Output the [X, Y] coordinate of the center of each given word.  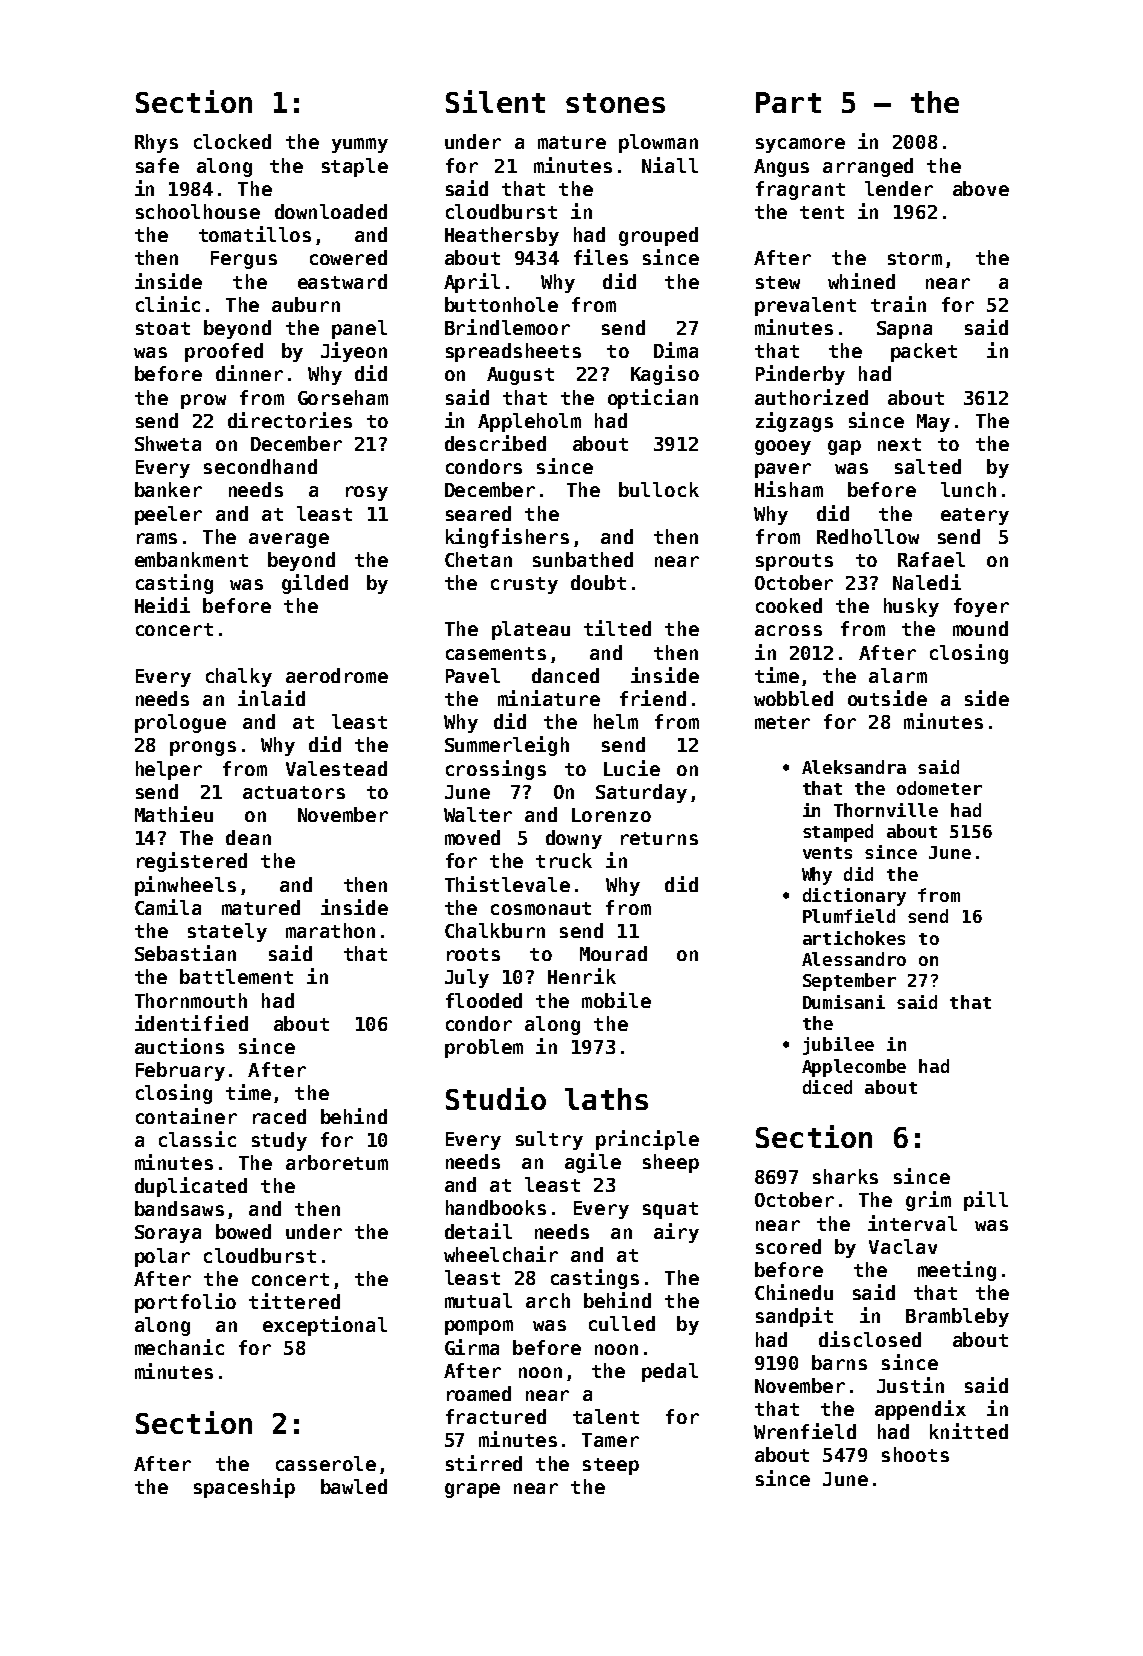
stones [615, 103]
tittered [294, 1301]
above [981, 188]
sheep [671, 1163]
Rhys [156, 143]
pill [986, 1201]
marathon [330, 930]
